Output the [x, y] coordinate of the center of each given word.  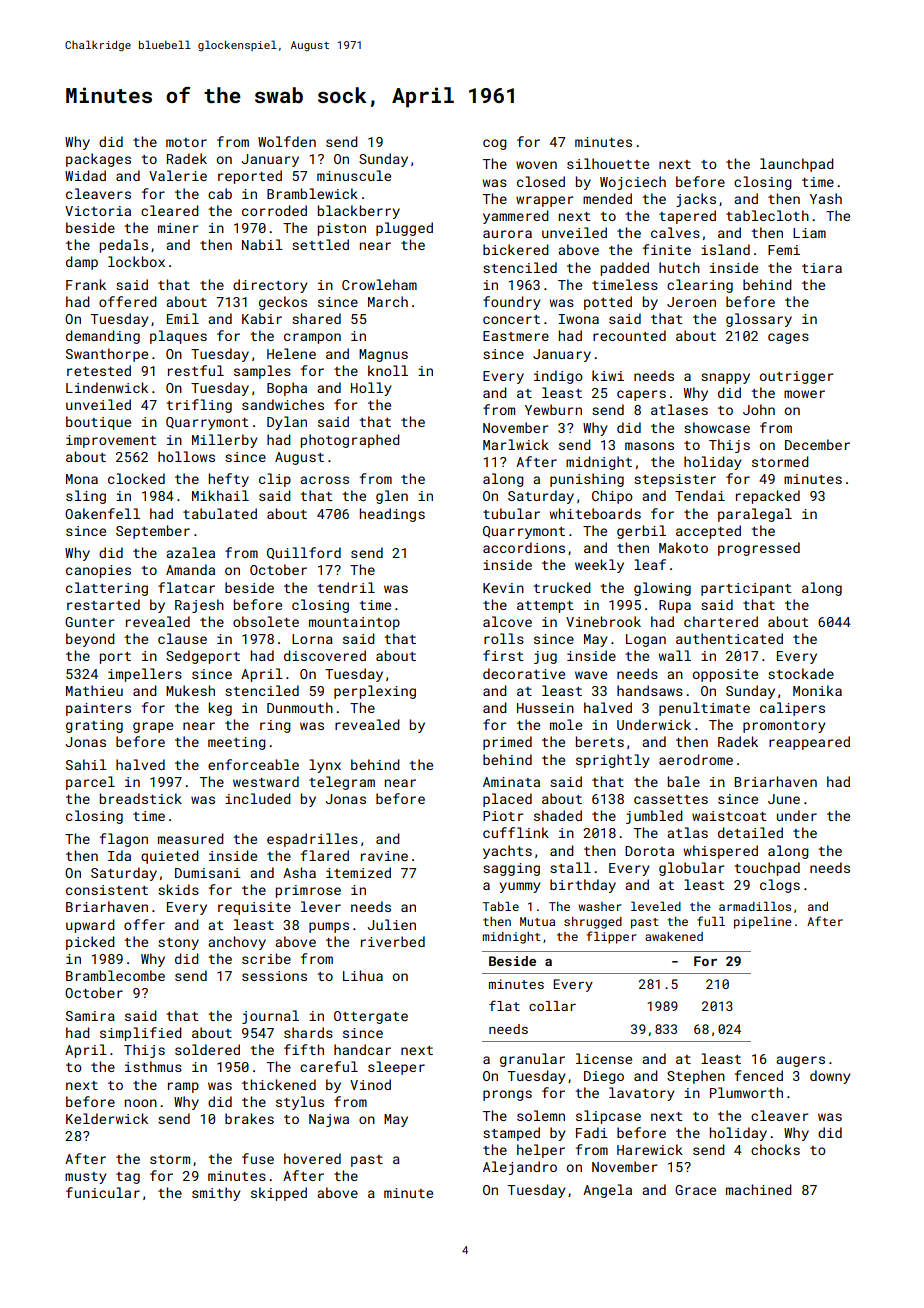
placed [507, 800]
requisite [254, 908]
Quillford [304, 553]
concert [511, 319]
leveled [656, 906]
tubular [511, 513]
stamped [511, 1134]
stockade [801, 673]
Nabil [262, 244]
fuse [258, 1158]
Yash [826, 198]
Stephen [696, 1077]
